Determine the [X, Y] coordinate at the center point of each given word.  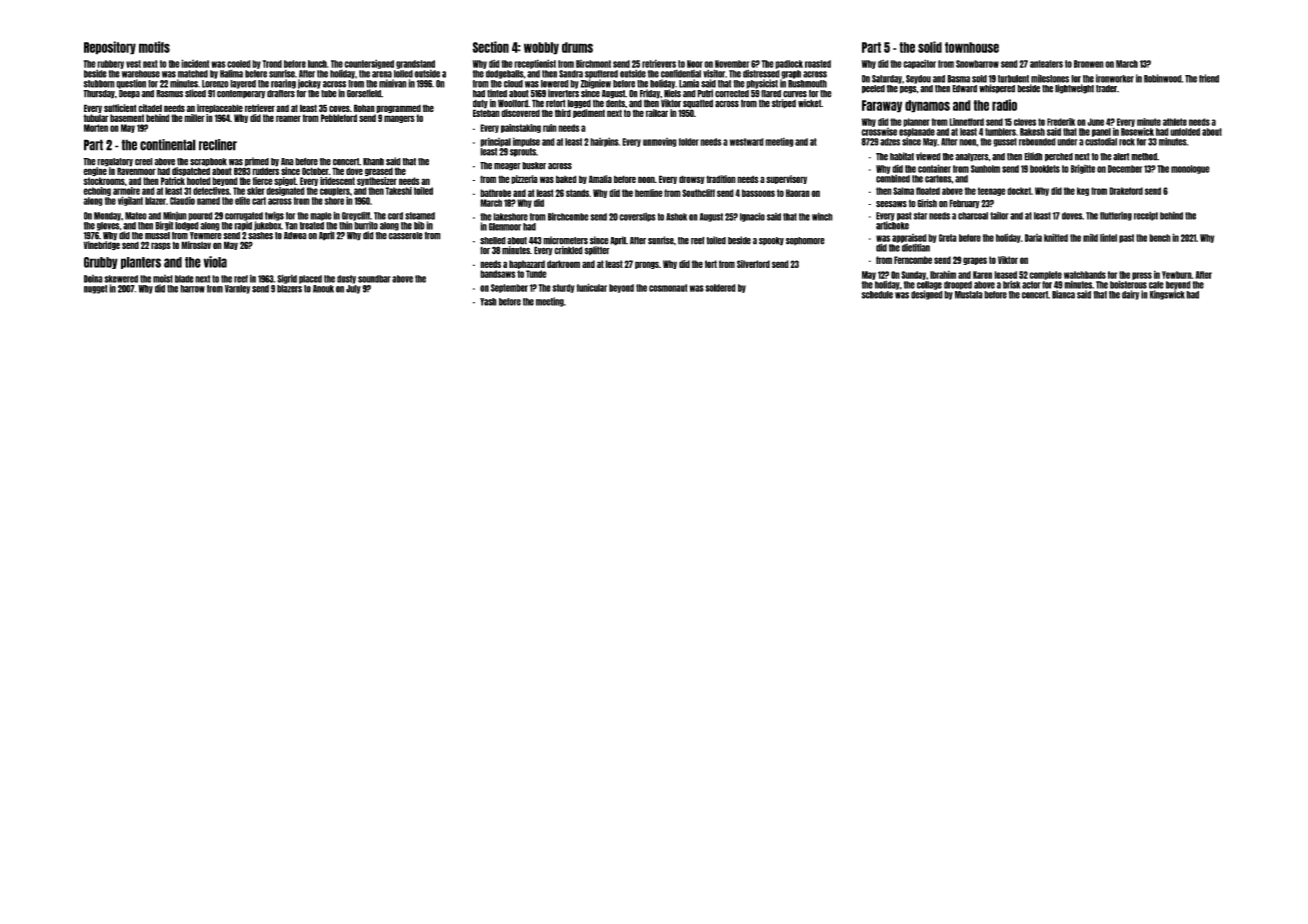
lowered [555, 84]
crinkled [568, 250]
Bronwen [1089, 64]
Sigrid [287, 279]
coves [339, 108]
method [1144, 157]
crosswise [879, 132]
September [509, 288]
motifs [154, 47]
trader [1106, 89]
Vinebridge [101, 246]
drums [577, 47]
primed [257, 162]
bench [1160, 238]
